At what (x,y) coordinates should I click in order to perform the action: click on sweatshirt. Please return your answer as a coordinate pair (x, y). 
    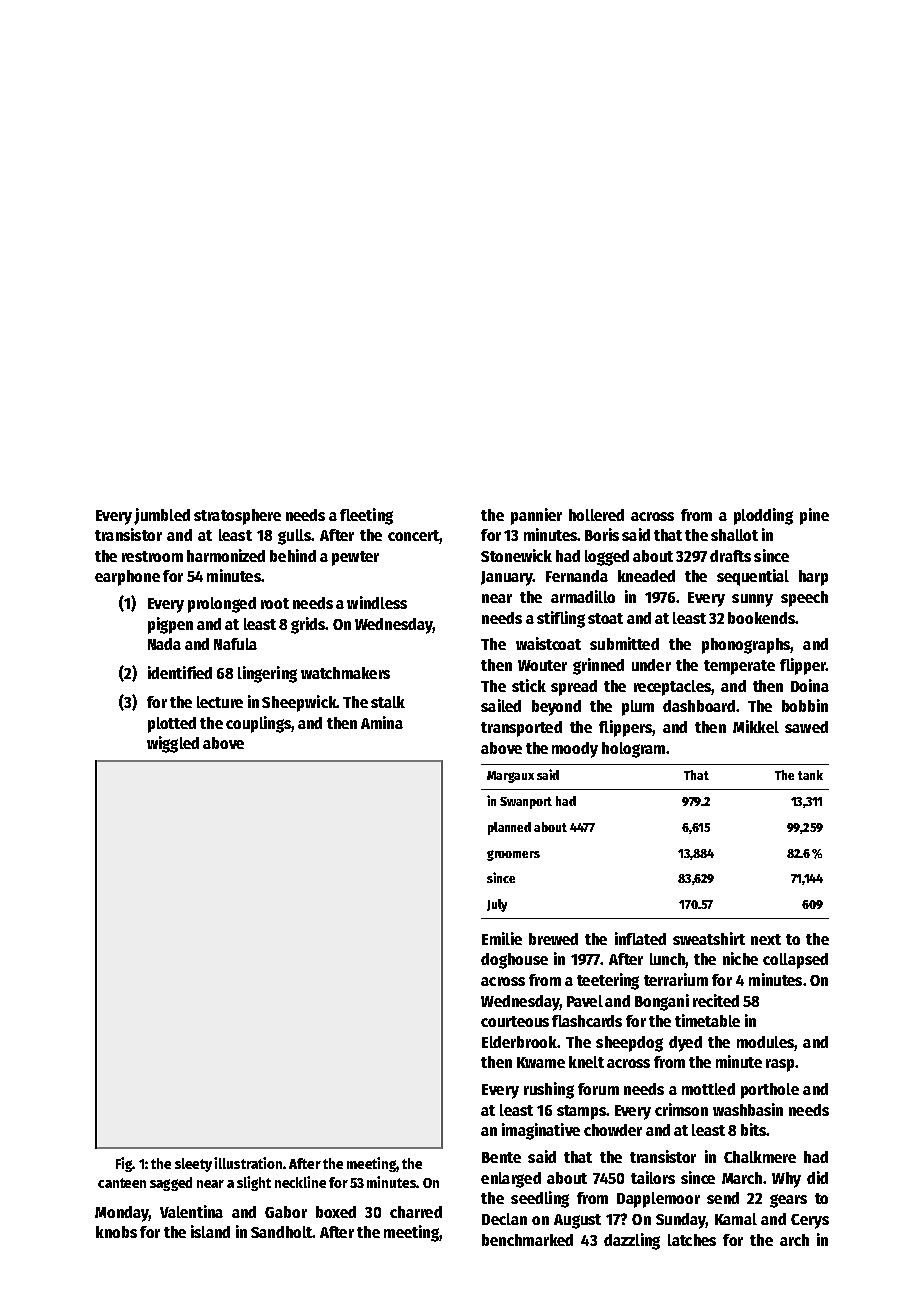
    Looking at the image, I should click on (709, 938).
